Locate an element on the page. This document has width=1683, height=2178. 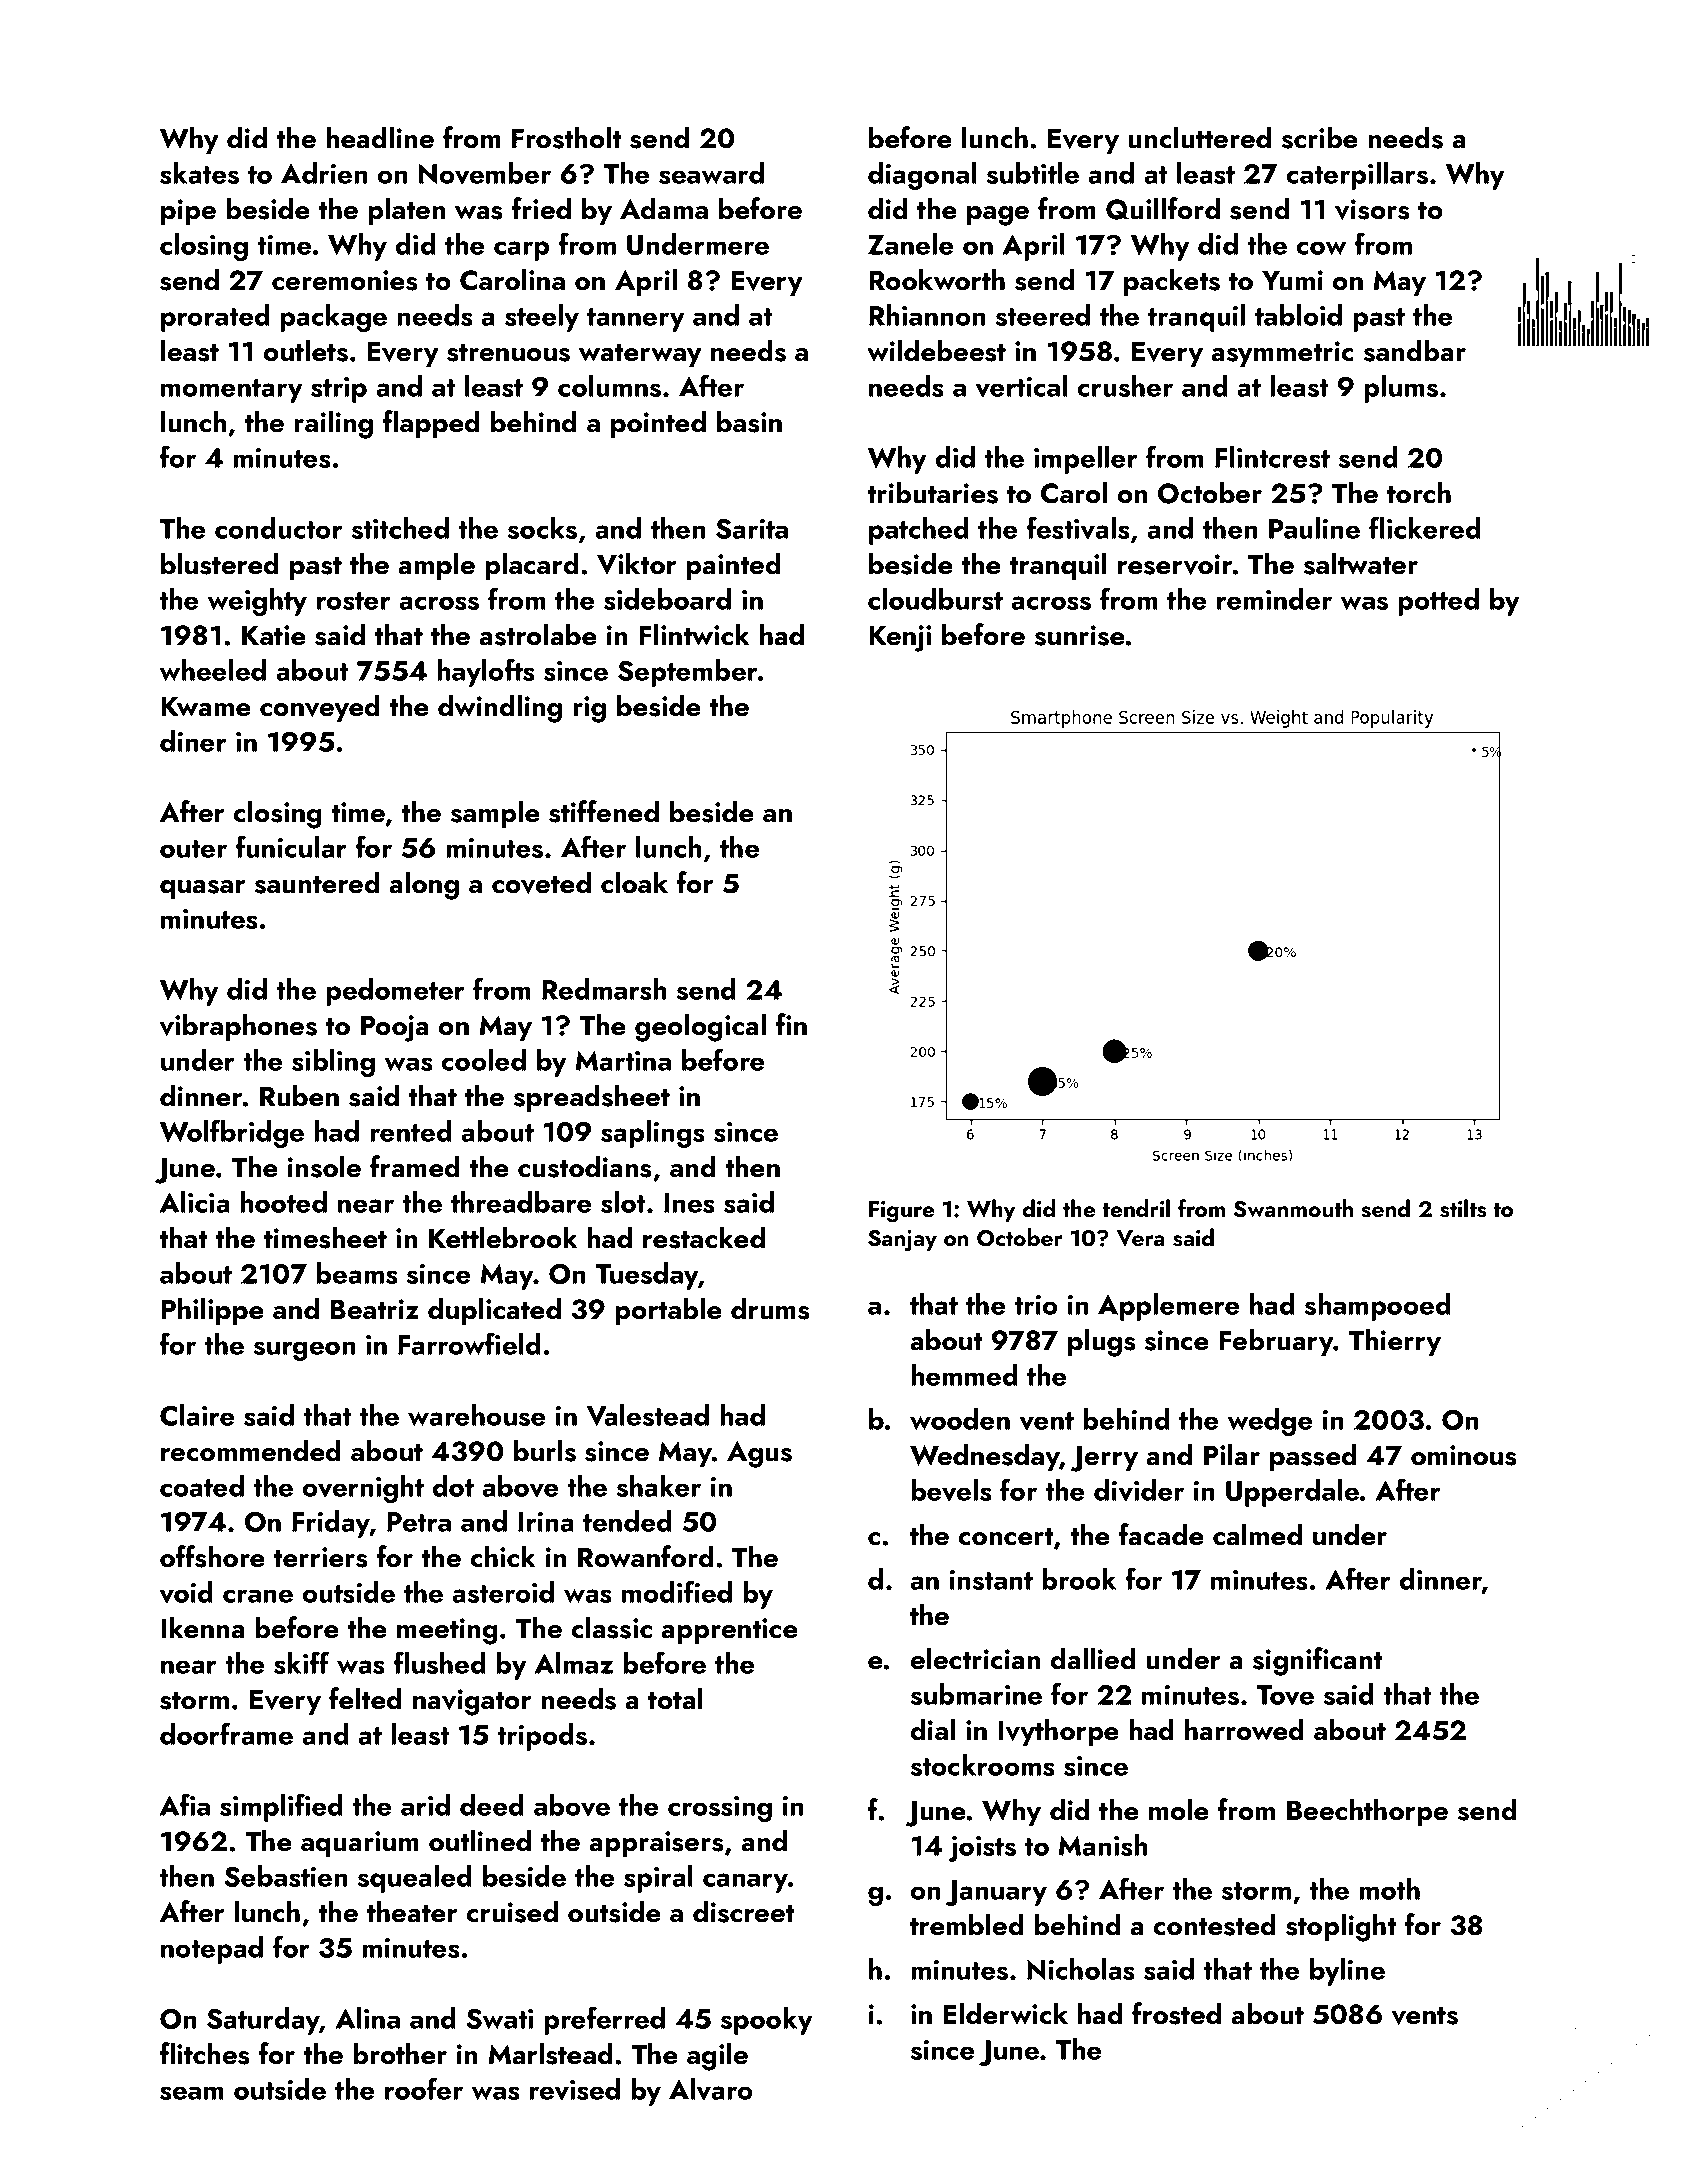
saplings is located at coordinates (653, 1134).
